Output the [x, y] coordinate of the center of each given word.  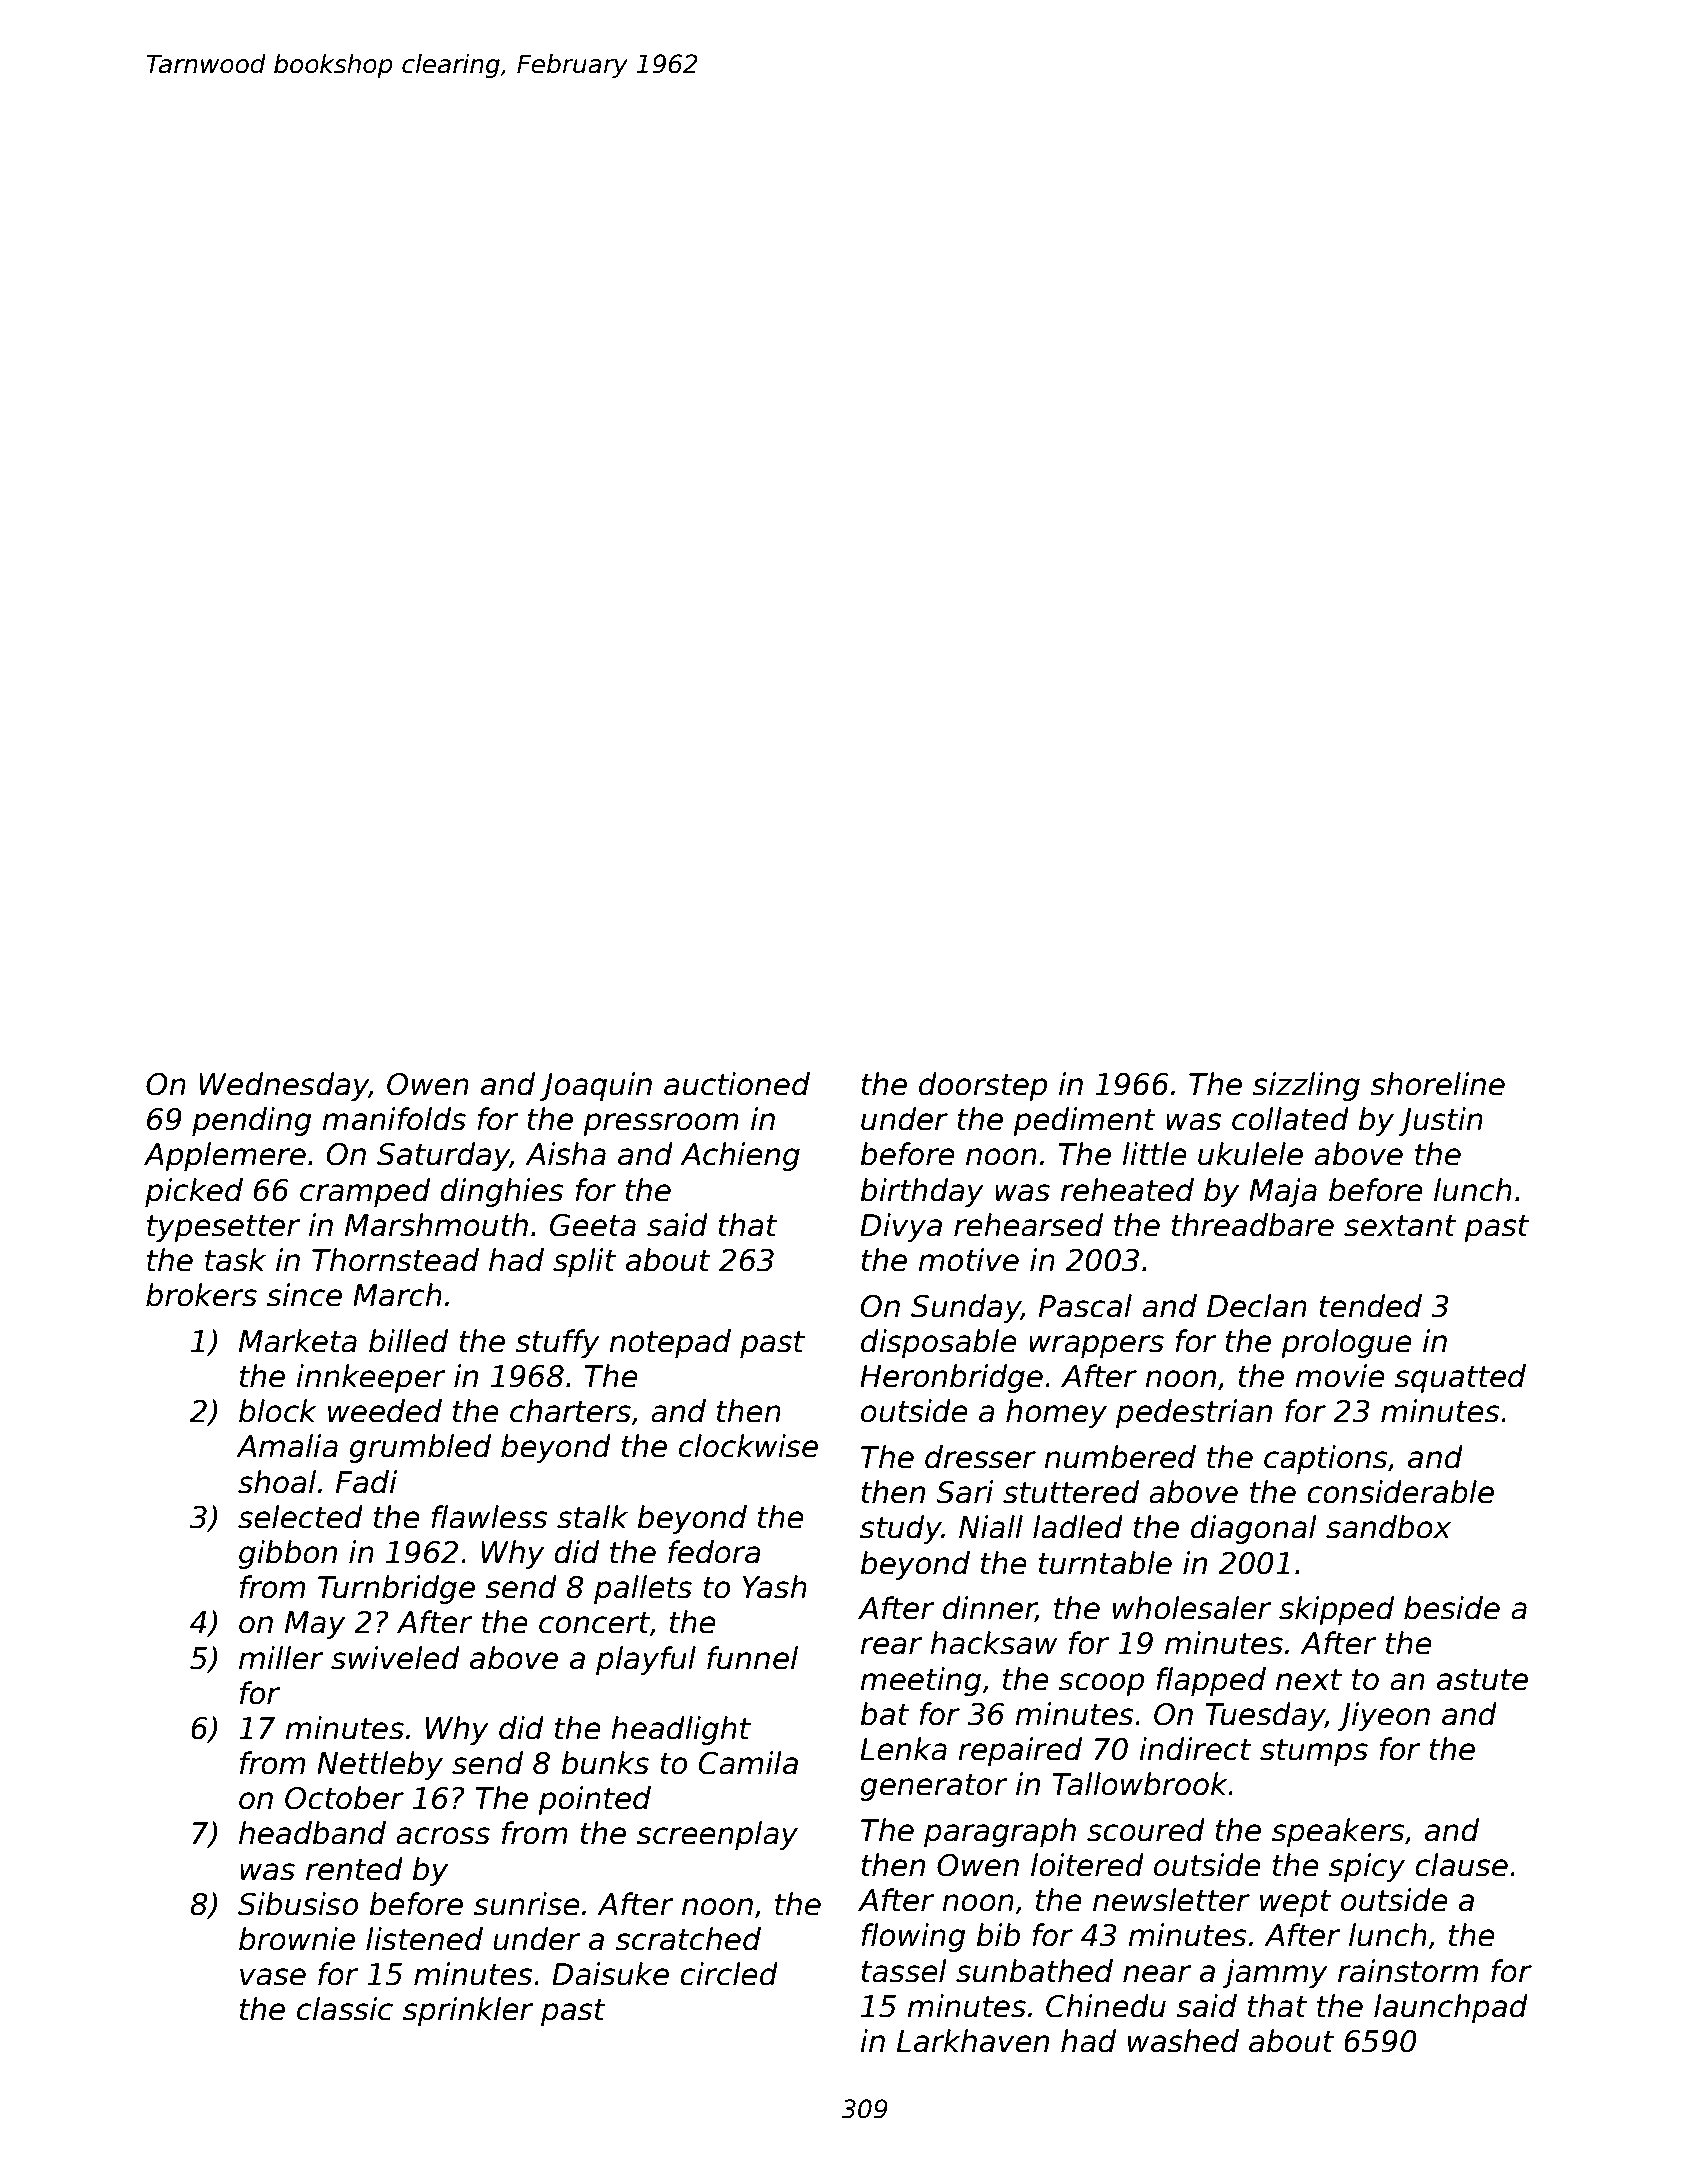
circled [729, 1974]
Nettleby [380, 1765]
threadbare [1253, 1225]
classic [345, 2009]
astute [1482, 1680]
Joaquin [596, 1086]
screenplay [717, 1835]
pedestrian [1194, 1413]
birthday [922, 1192]
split [584, 1262]
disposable [939, 1343]
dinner [989, 1609]
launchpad [1451, 2008]
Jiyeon [1383, 1716]
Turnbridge [396, 1589]
